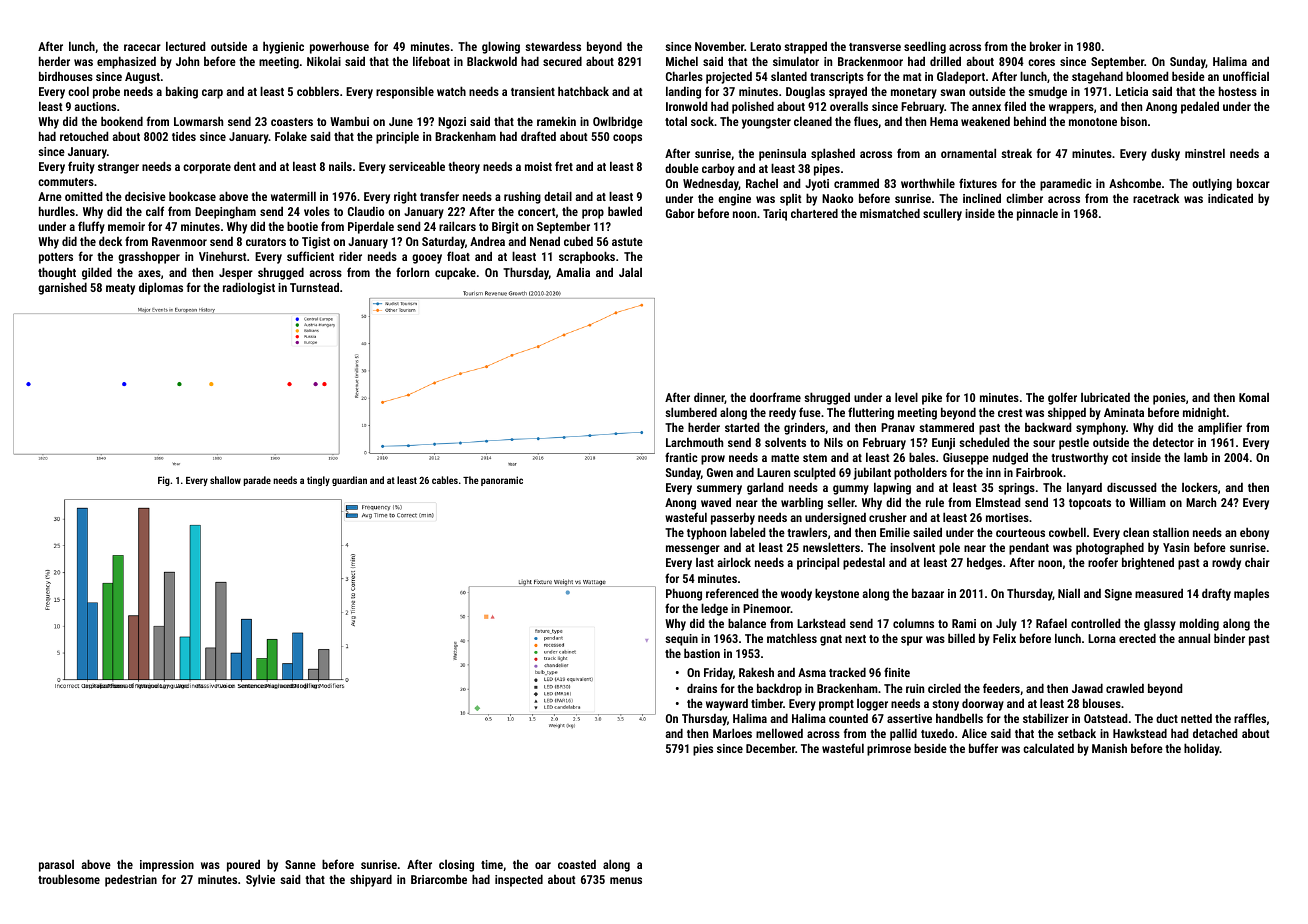 The width and height of the screenshot is (1308, 924). What do you see at coordinates (120, 289) in the screenshot?
I see `meaty` at bounding box center [120, 289].
